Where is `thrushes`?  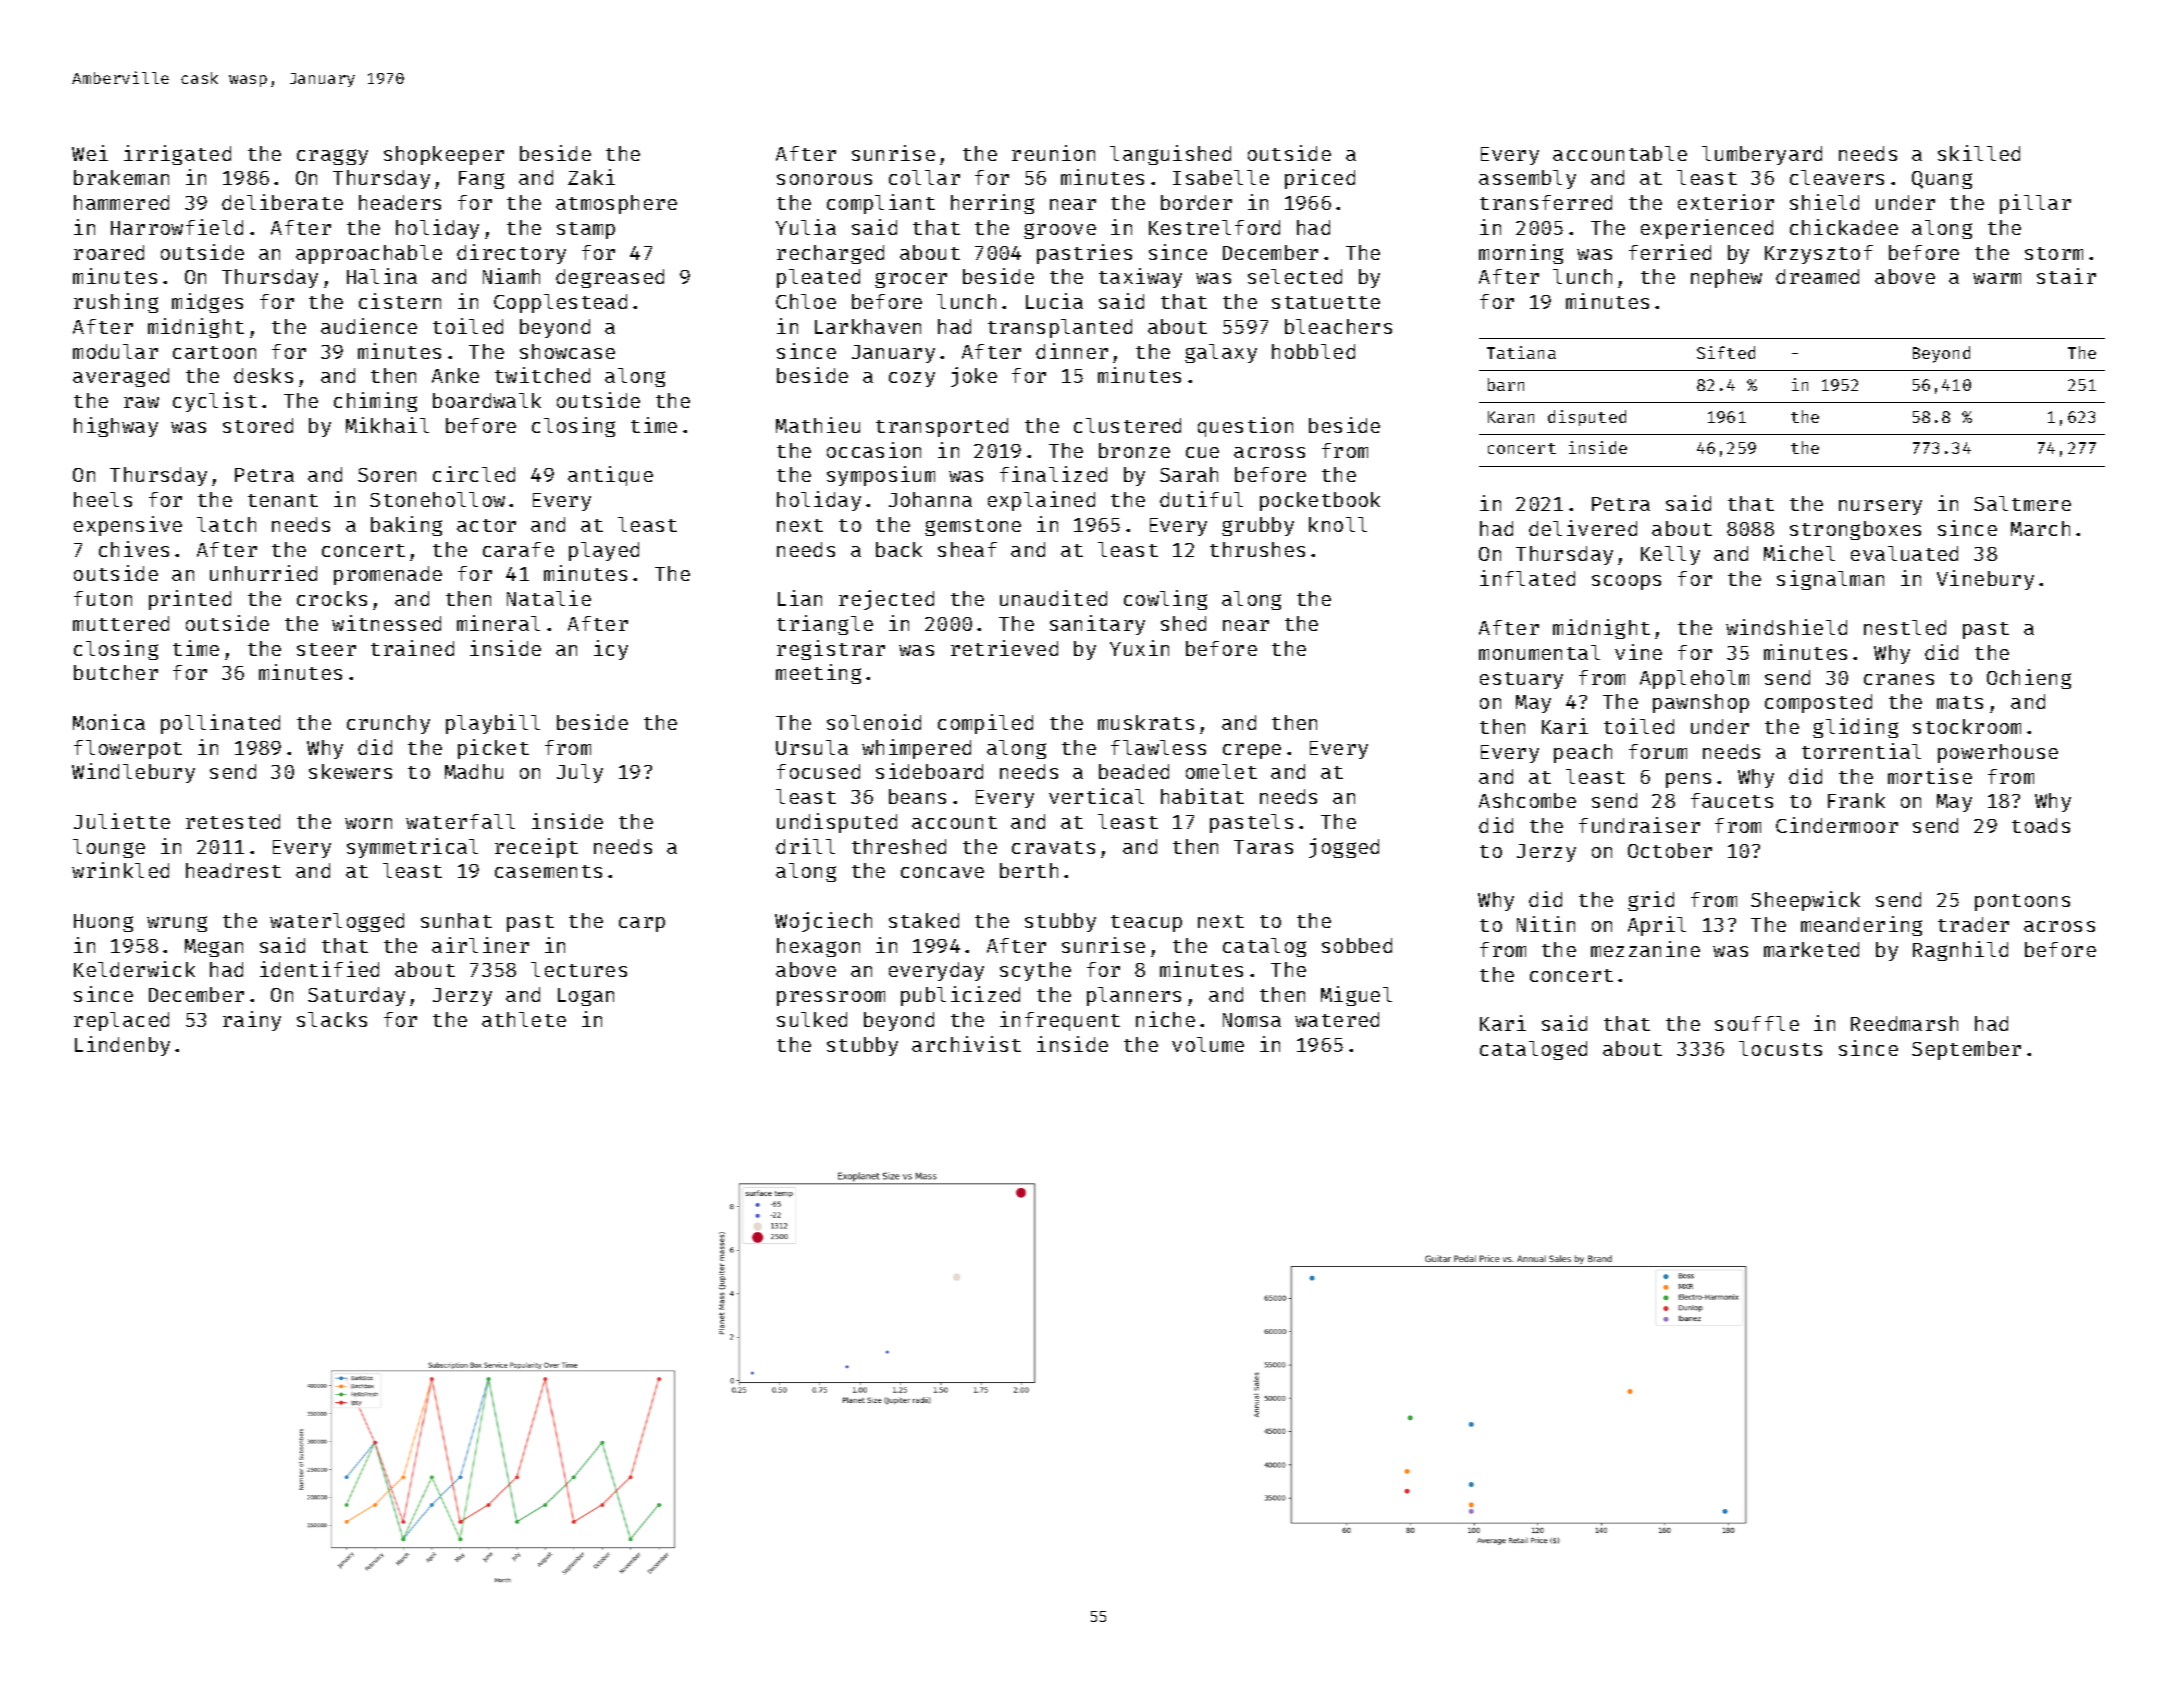
thrushes is located at coordinates (1257, 549).
